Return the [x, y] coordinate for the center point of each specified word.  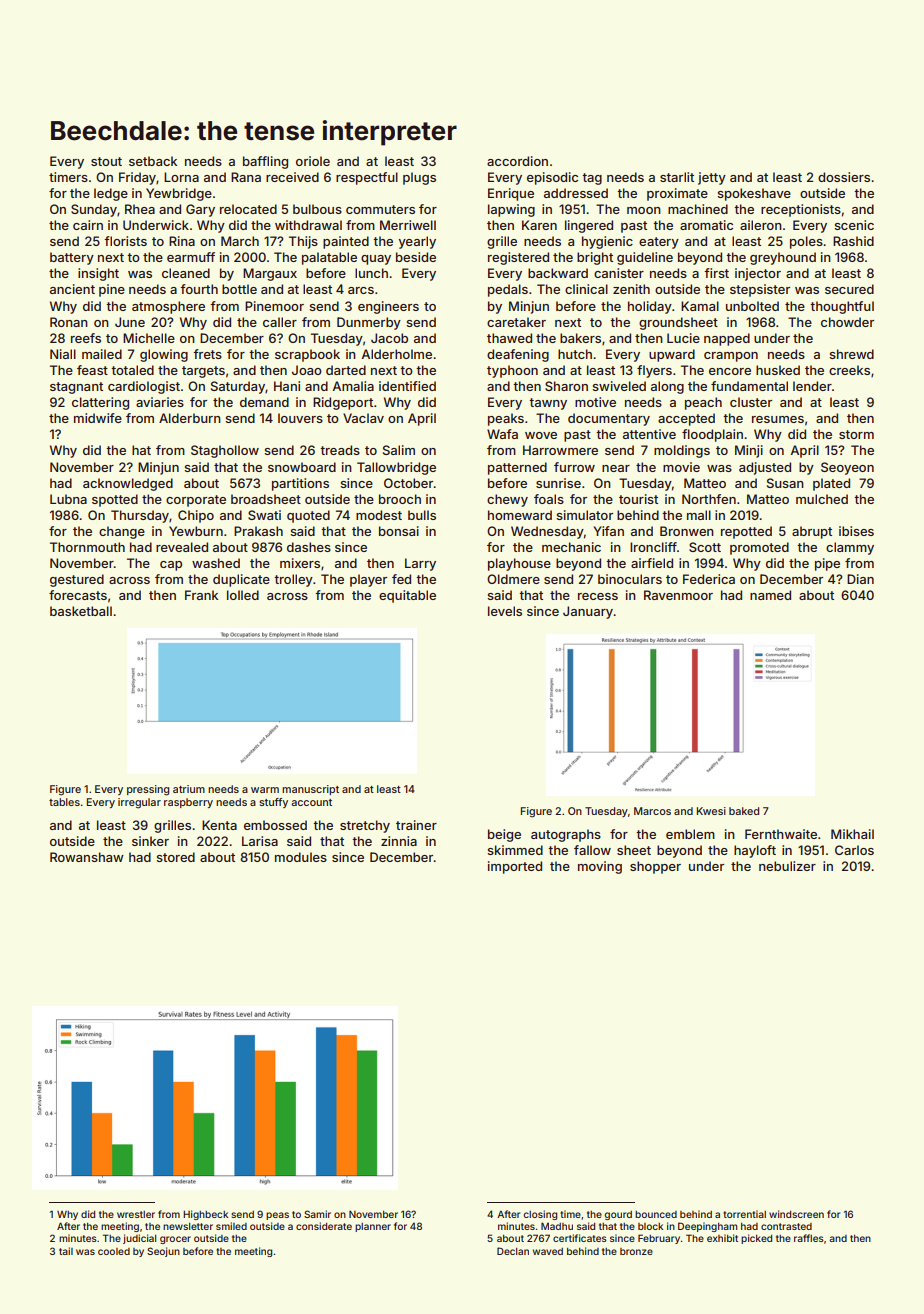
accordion [517, 161]
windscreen [796, 1214]
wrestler [136, 1214]
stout [106, 161]
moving [600, 867]
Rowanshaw [87, 857]
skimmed [515, 850]
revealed [182, 547]
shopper [655, 867]
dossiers [844, 177]
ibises [856, 531]
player [368, 580]
